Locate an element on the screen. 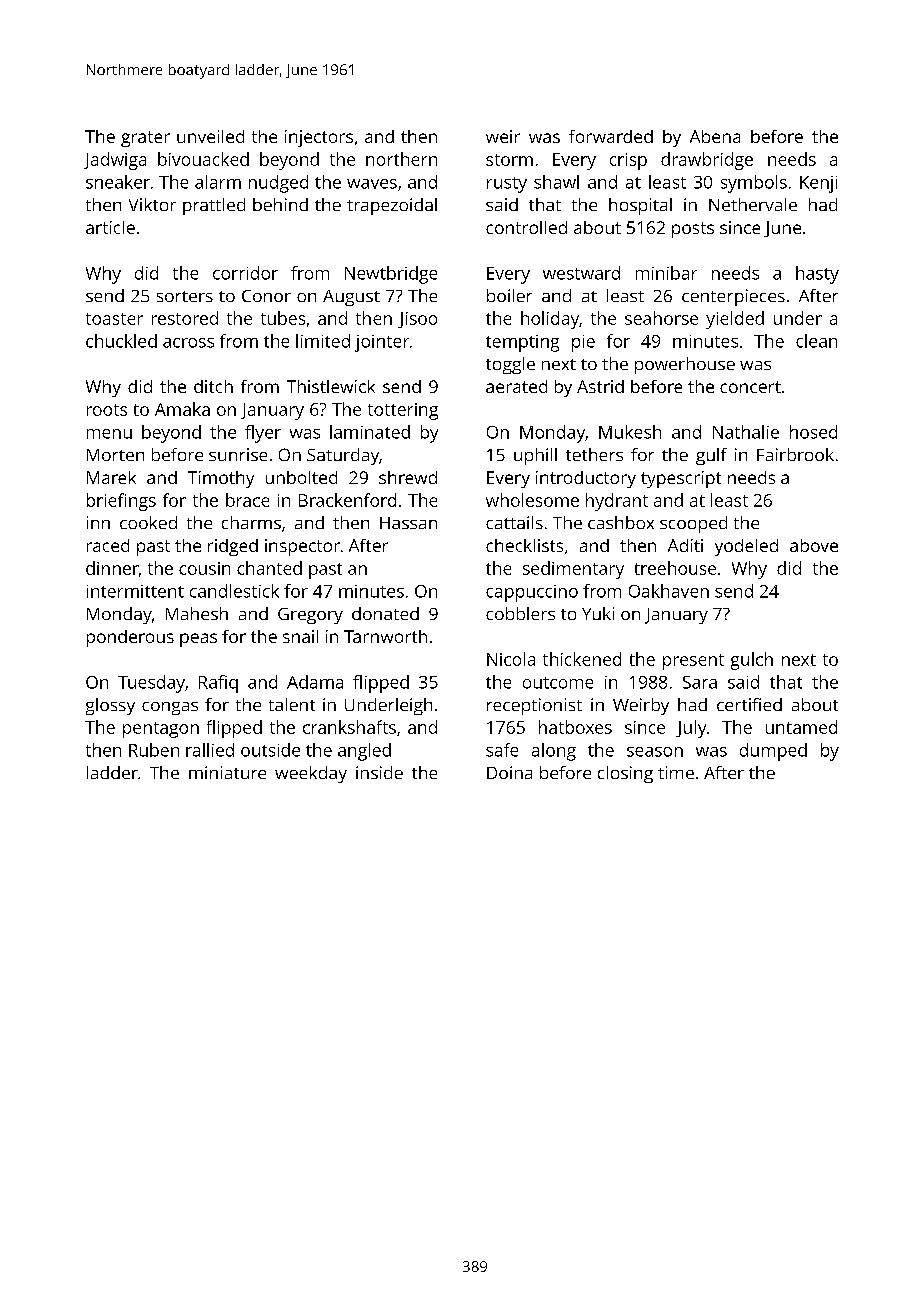 The height and width of the screenshot is (1314, 924). Abena is located at coordinates (715, 136).
